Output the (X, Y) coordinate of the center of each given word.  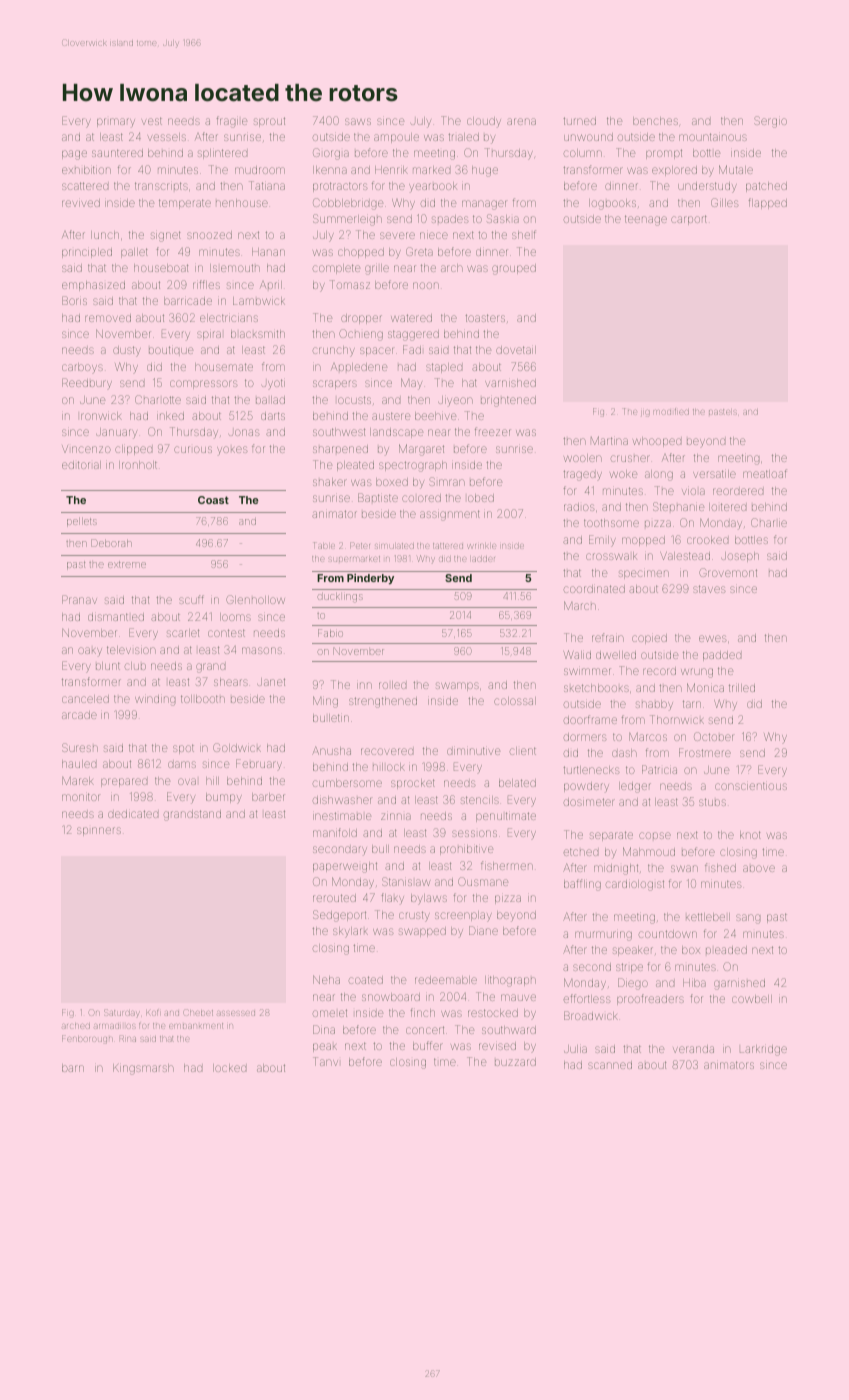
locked (229, 1068)
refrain (608, 637)
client (523, 751)
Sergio (770, 122)
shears (231, 682)
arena (521, 121)
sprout (269, 122)
